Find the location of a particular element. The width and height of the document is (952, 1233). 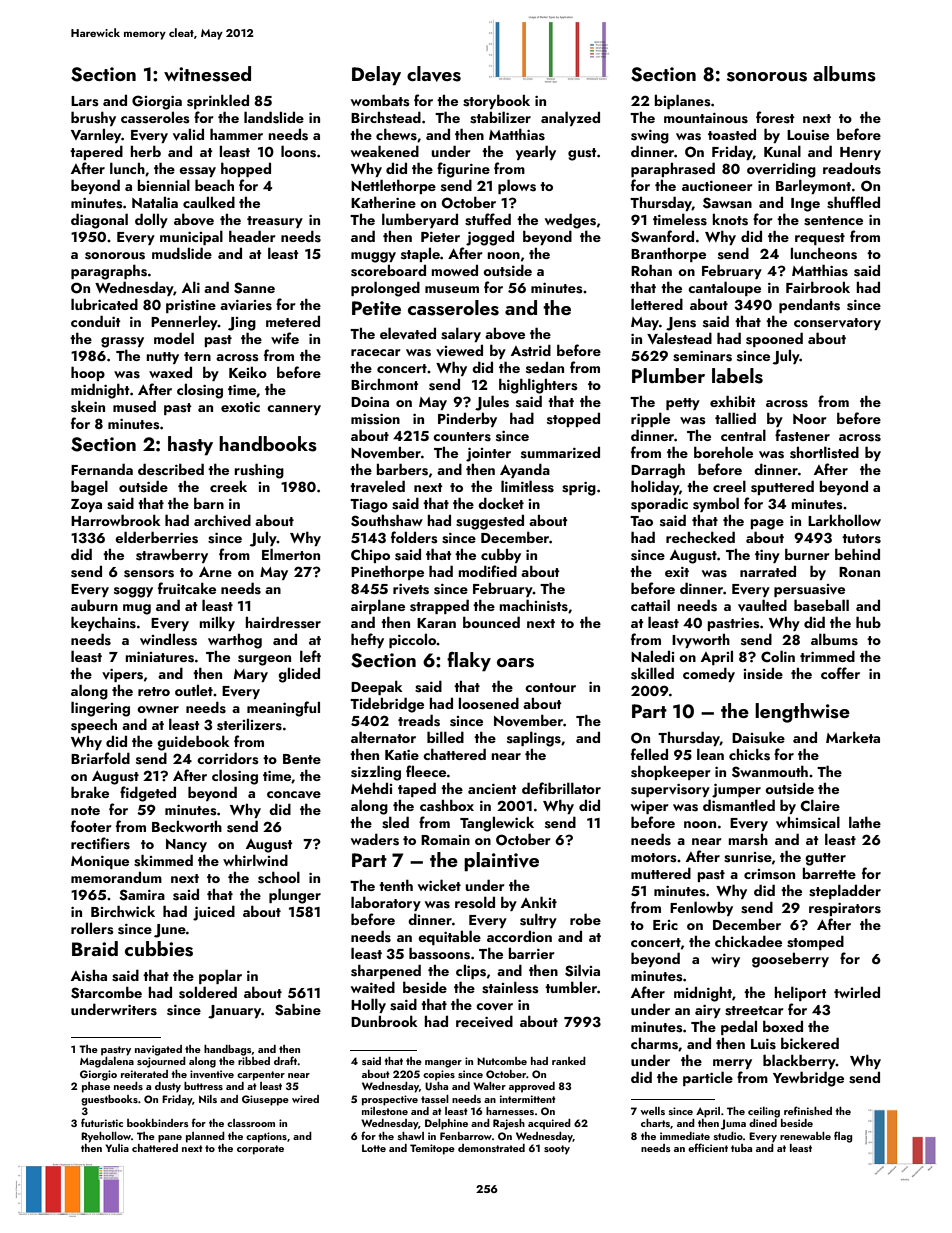

municipal is located at coordinates (191, 237).
